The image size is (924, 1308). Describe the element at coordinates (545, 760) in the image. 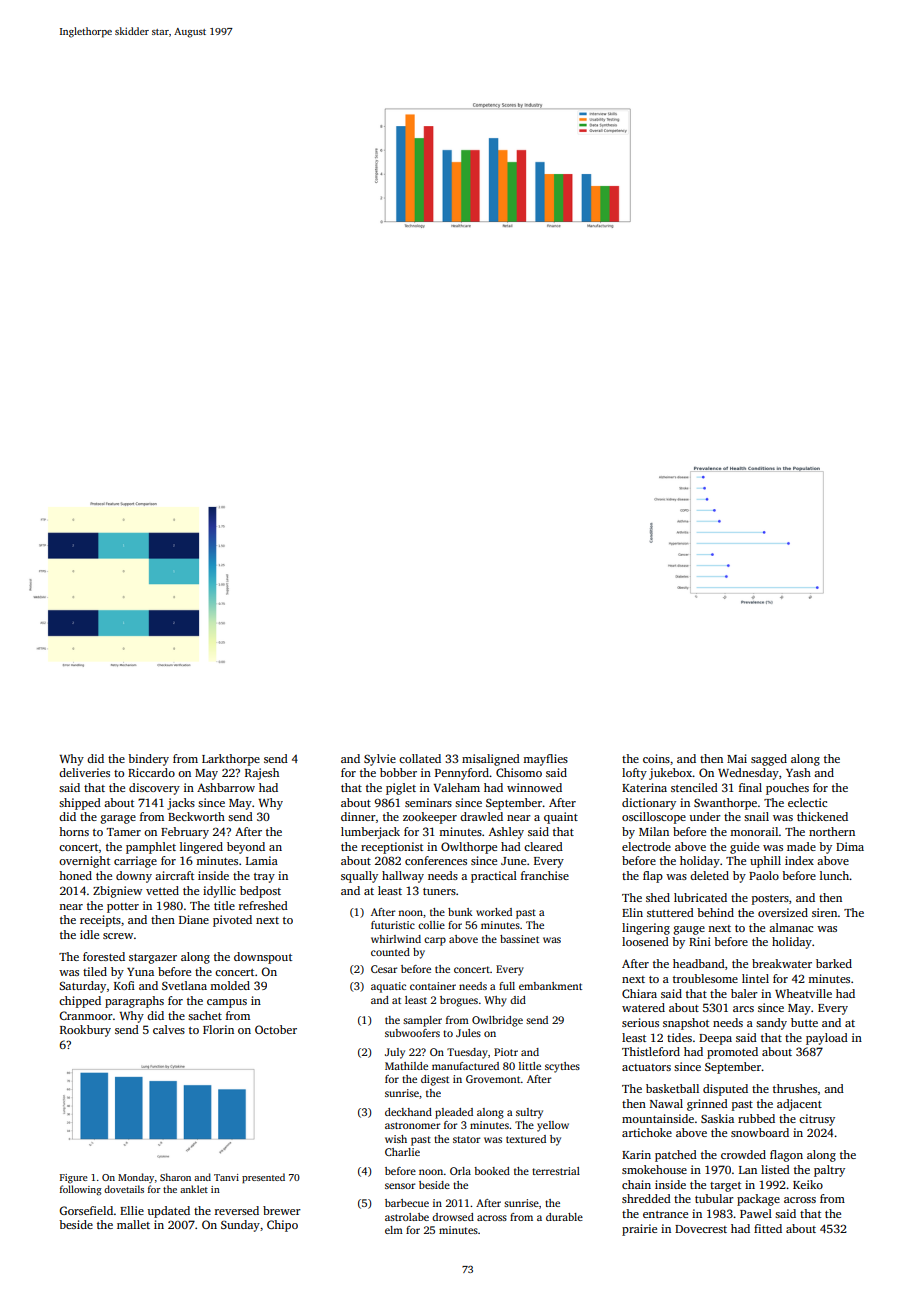

I see `mayflies` at that location.
